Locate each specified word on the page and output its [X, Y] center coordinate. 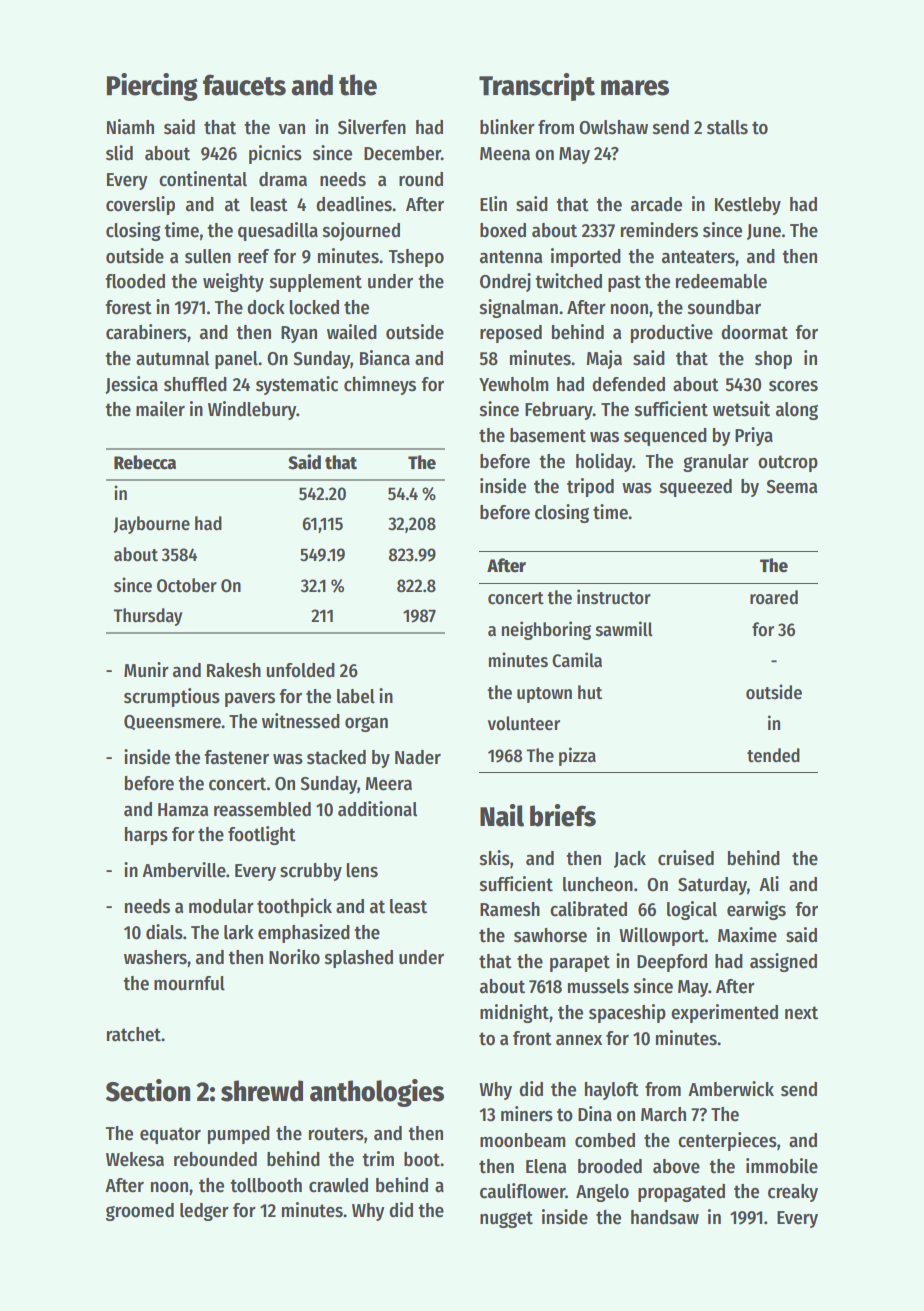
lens [362, 870]
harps [146, 836]
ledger [204, 1212]
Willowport [662, 936]
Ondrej [505, 282]
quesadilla [278, 231]
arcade [656, 204]
